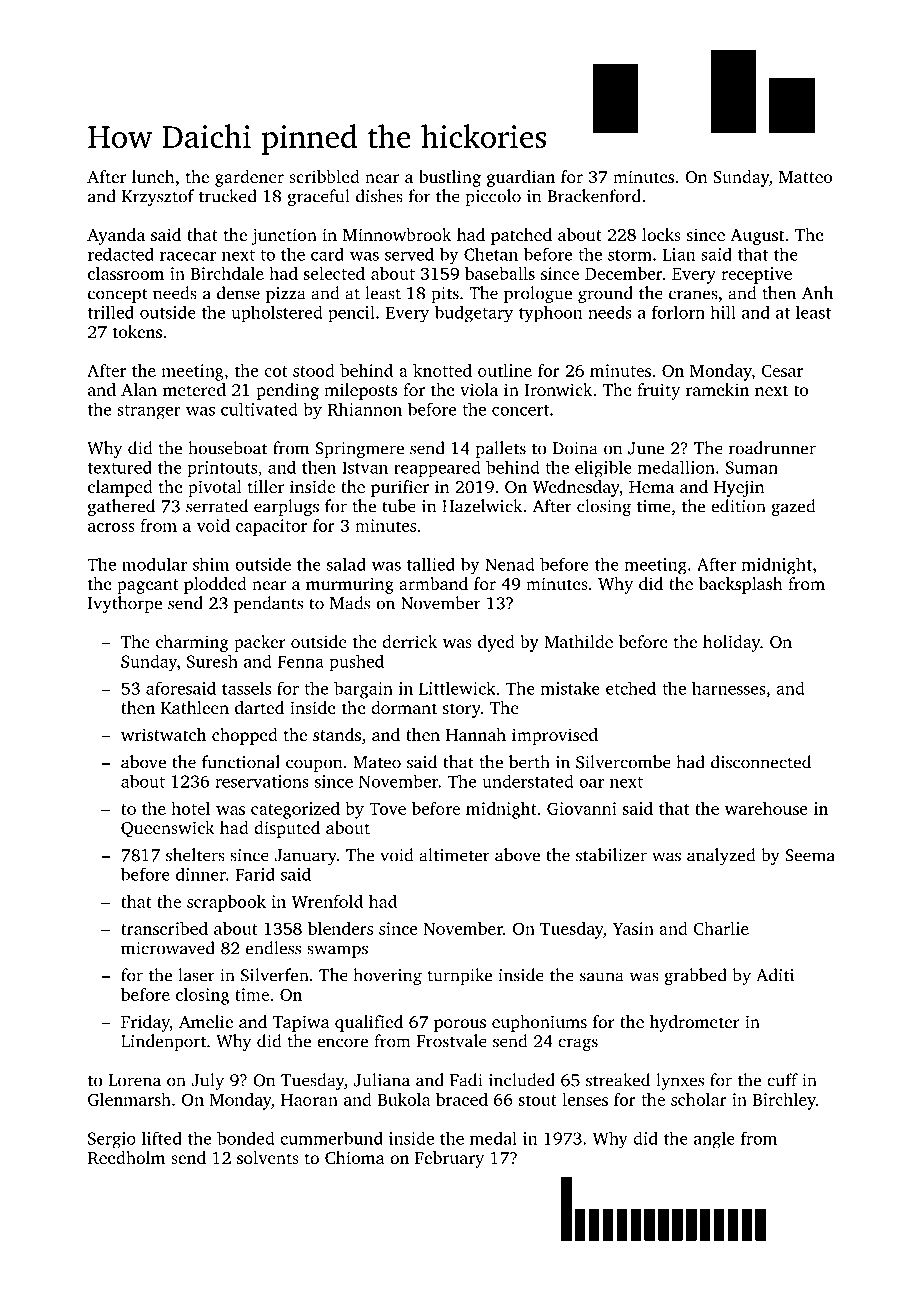 The height and width of the screenshot is (1311, 924). I want to click on understated, so click(527, 781).
